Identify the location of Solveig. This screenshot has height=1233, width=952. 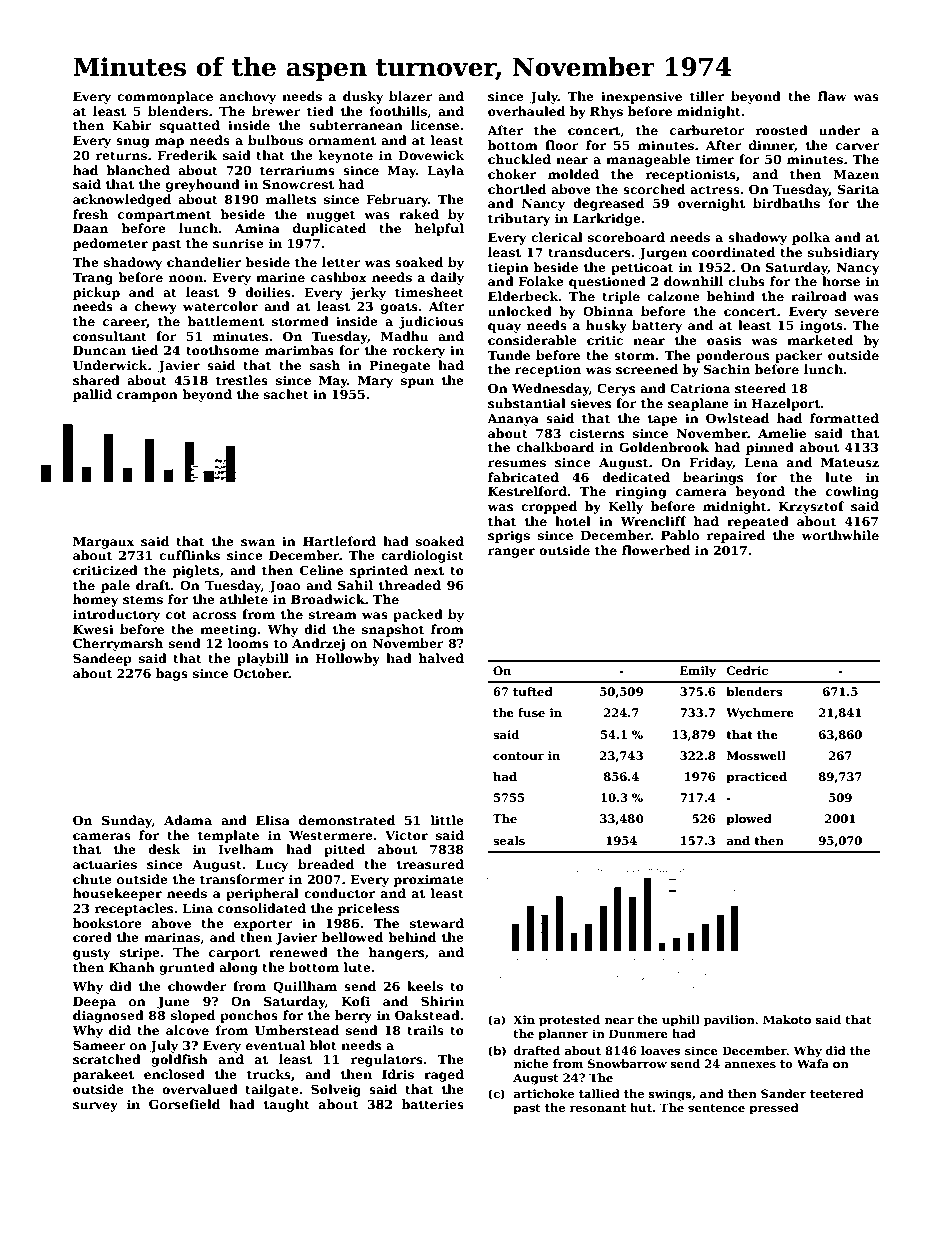
(336, 1090).
